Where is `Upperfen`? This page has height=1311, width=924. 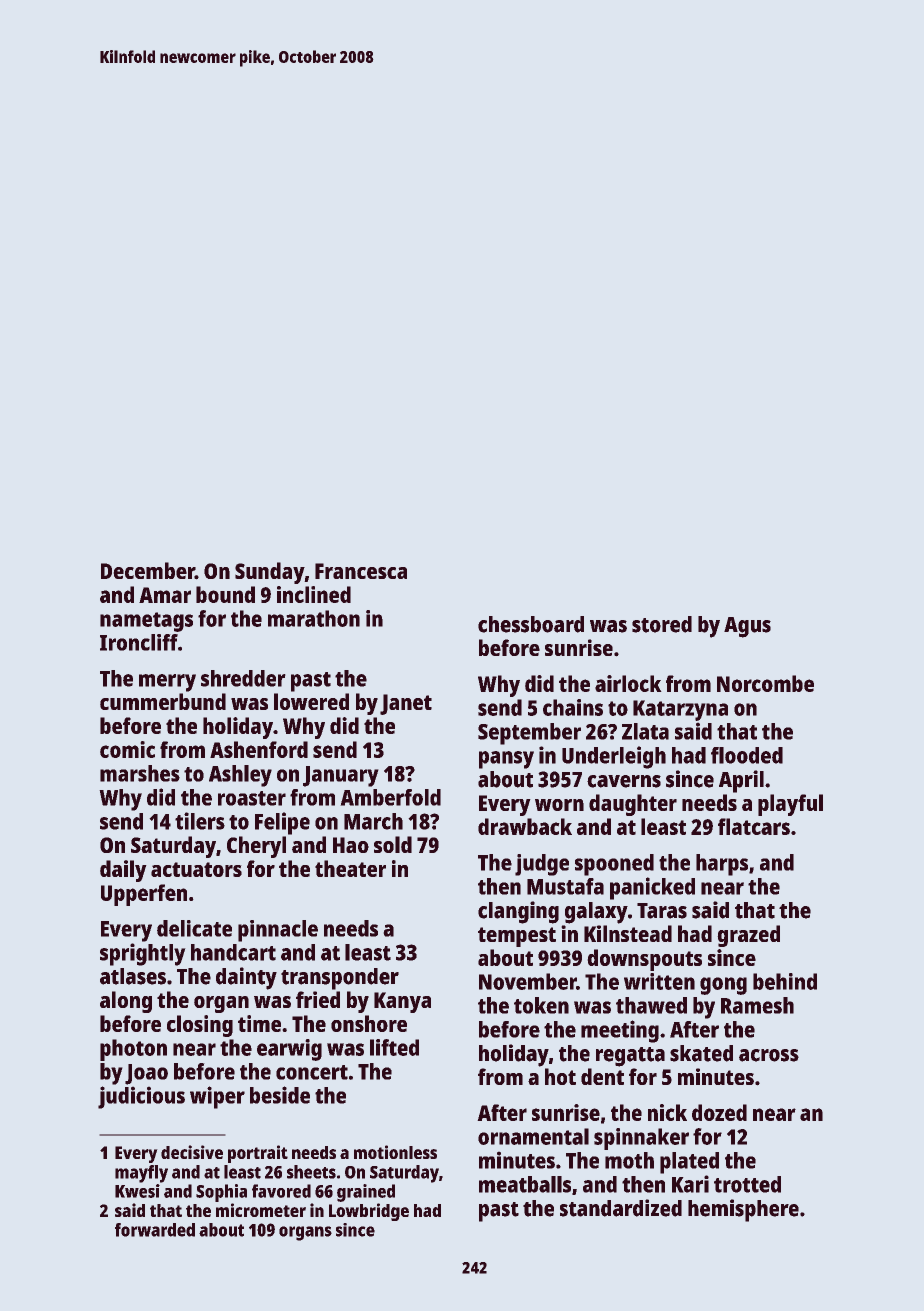 Upperfen is located at coordinates (144, 895).
